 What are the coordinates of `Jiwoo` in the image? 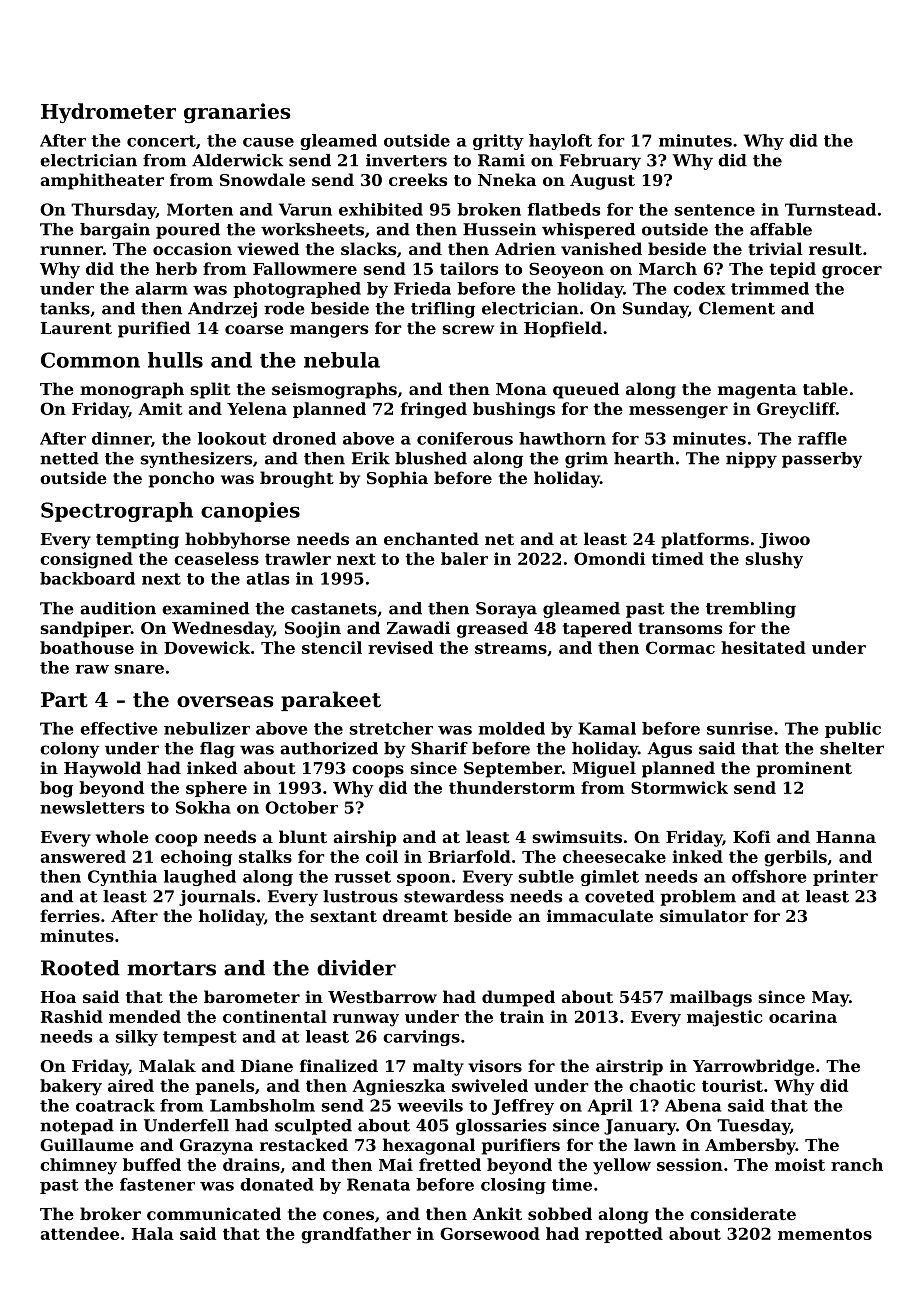 It's located at (784, 540).
